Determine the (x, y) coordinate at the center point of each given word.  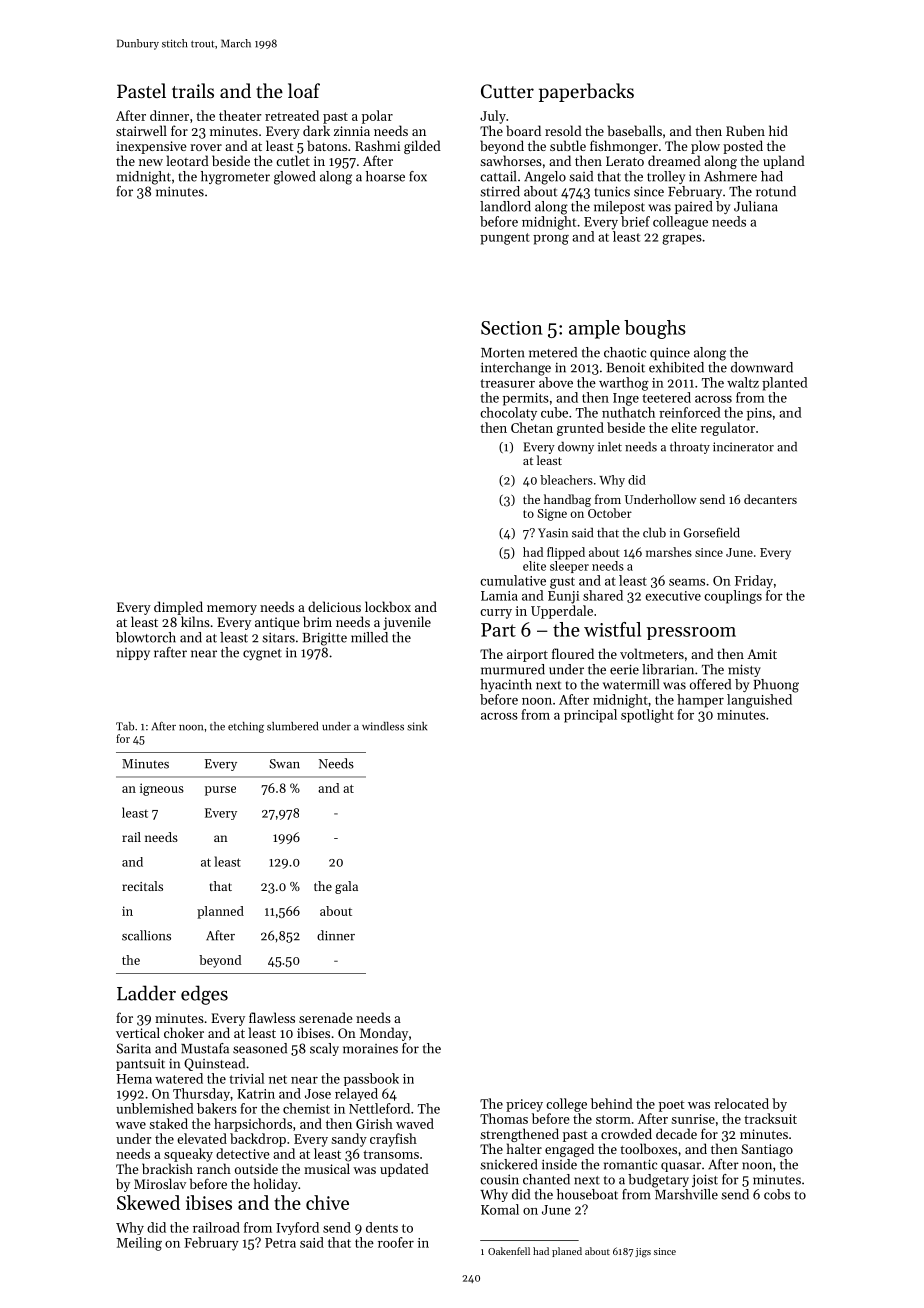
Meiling (139, 1244)
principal (590, 716)
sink (417, 726)
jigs (643, 1253)
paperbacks (586, 92)
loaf (304, 90)
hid (778, 130)
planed (567, 1252)
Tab (125, 726)
